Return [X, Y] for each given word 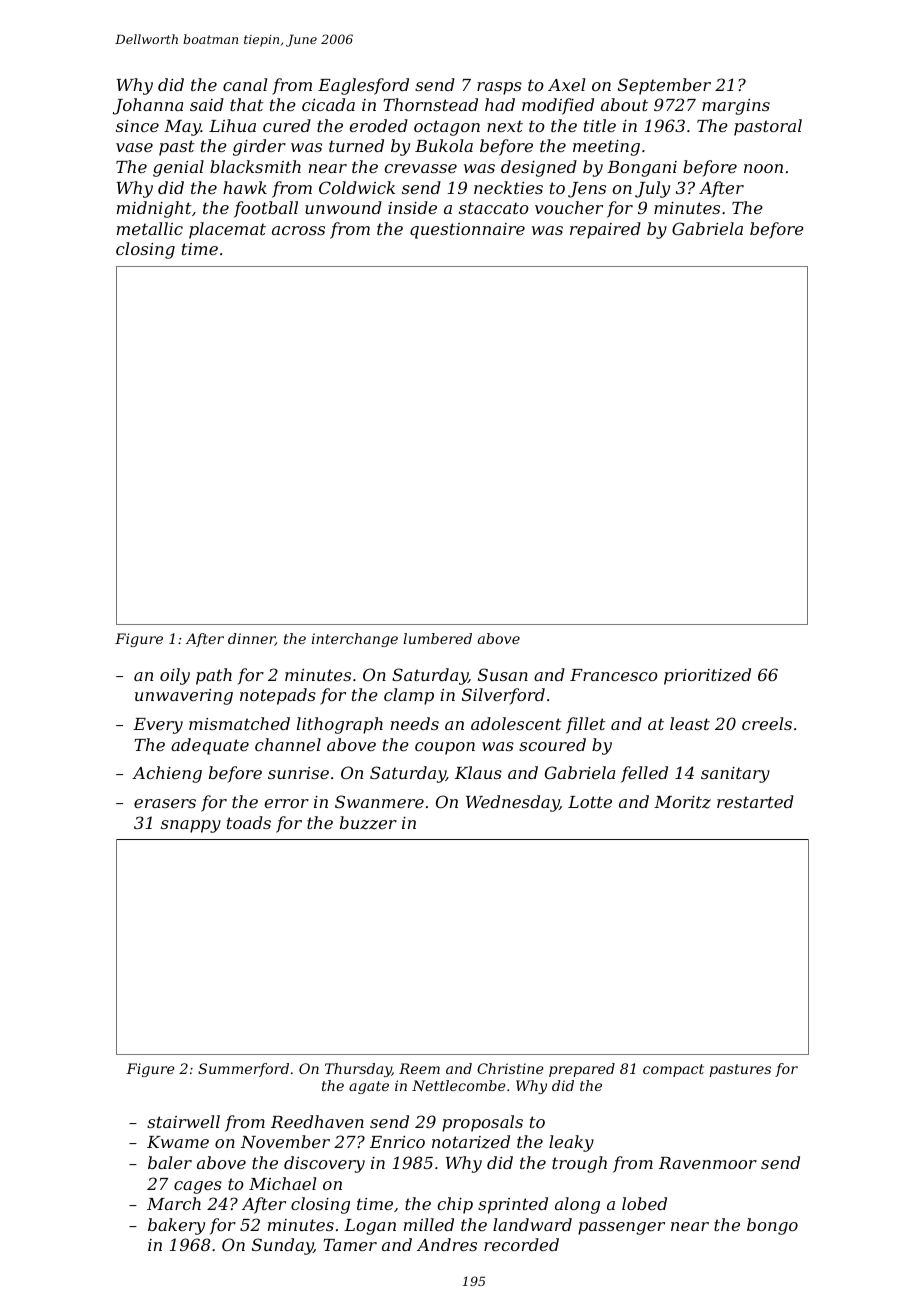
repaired [605, 230]
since [137, 126]
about [624, 104]
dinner [251, 639]
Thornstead [430, 104]
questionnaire [467, 231]
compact [673, 1070]
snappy [191, 826]
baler [170, 1162]
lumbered [437, 638]
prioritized [707, 676]
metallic [150, 228]
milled [429, 1224]
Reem [419, 1068]
